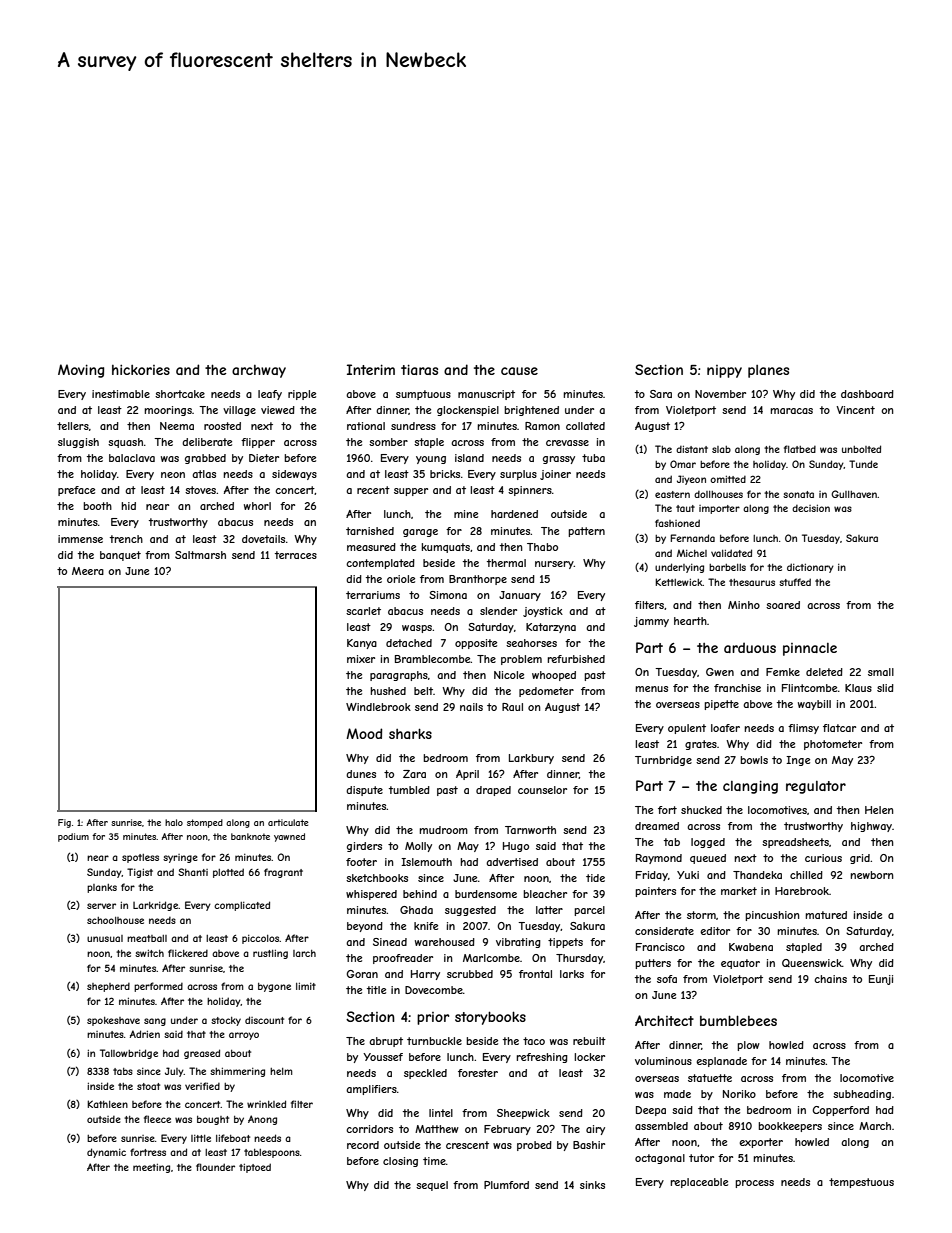 This page has height=1233, width=952. What do you see at coordinates (816, 787) in the page?
I see `regulator` at bounding box center [816, 787].
